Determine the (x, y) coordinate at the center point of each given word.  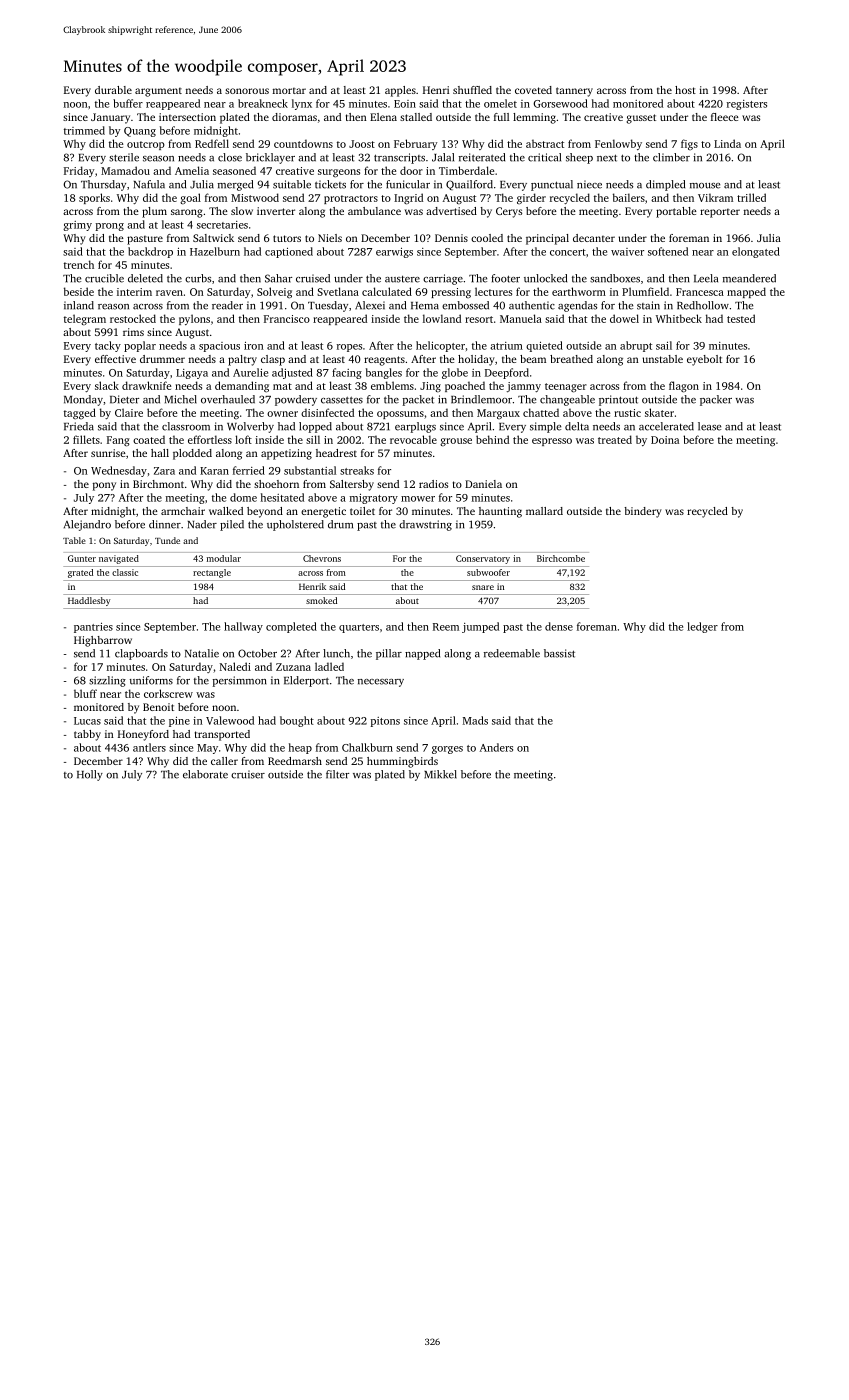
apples (400, 91)
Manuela (521, 318)
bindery (643, 512)
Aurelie (250, 372)
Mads (475, 720)
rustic (627, 413)
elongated (756, 252)
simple (545, 427)
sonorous (247, 91)
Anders (496, 747)
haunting (500, 512)
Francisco (287, 319)
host (685, 90)
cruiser (248, 774)
